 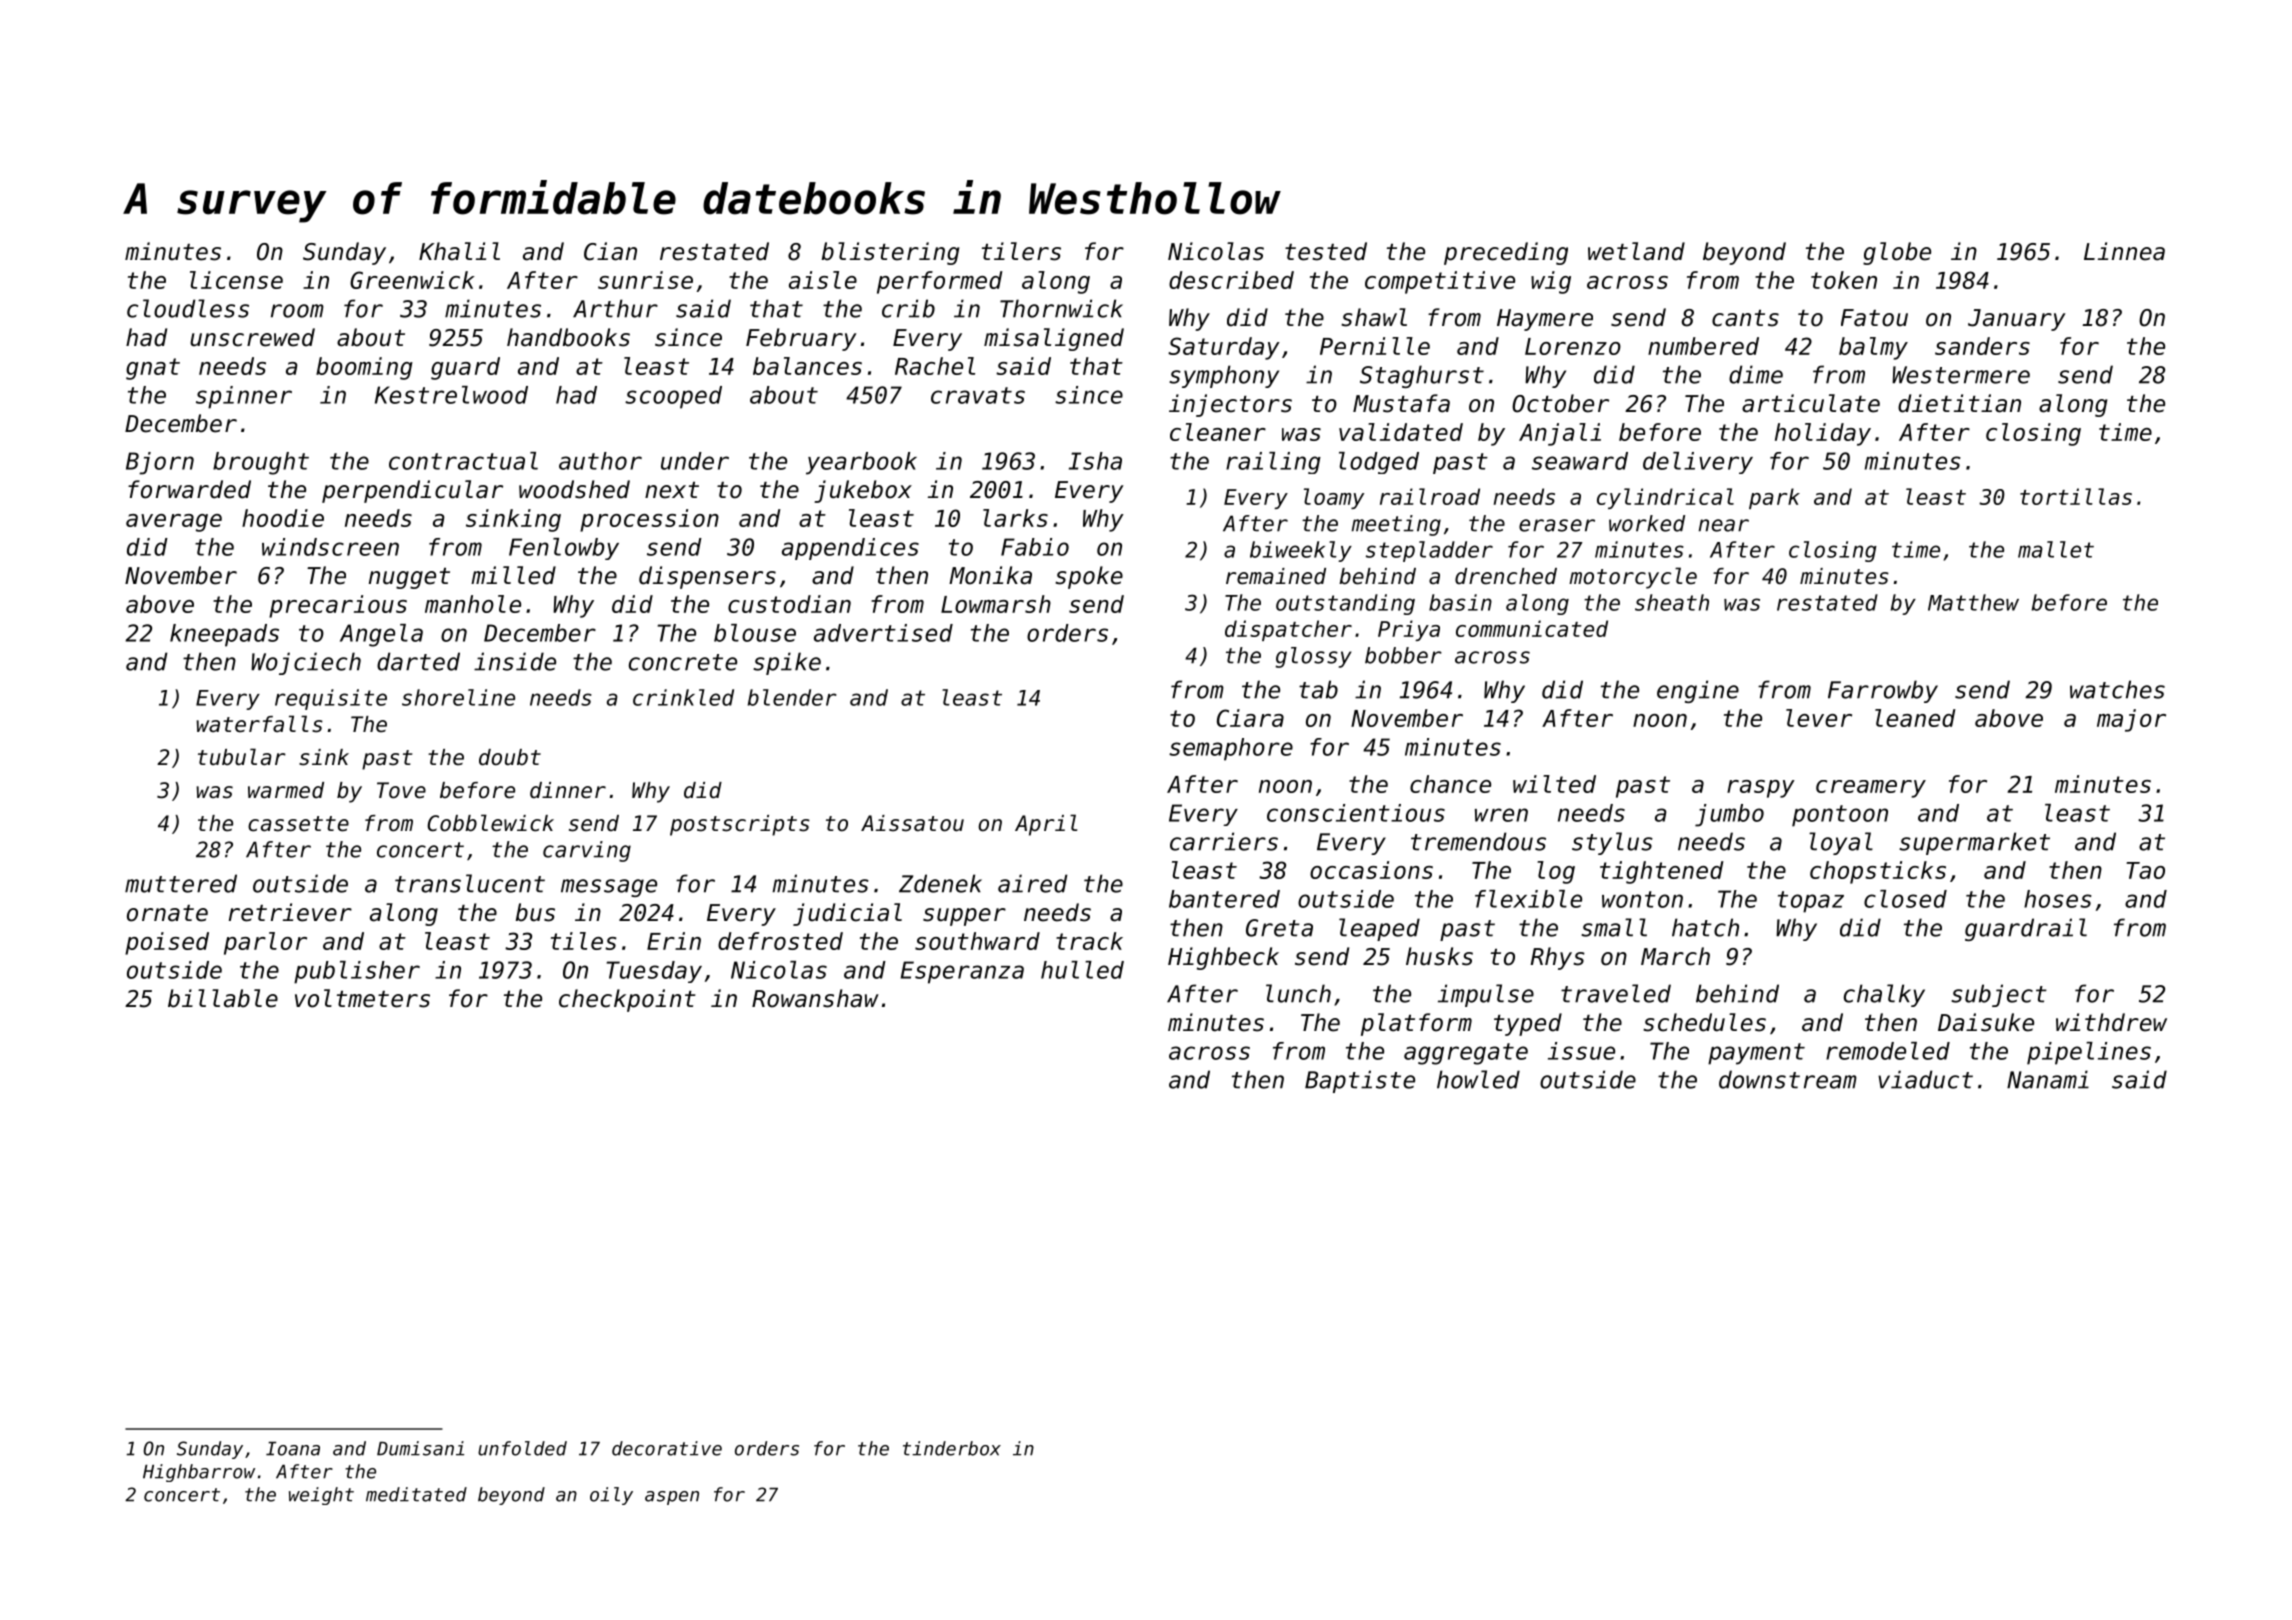 What do you see at coordinates (1360, 1081) in the image?
I see `Baptiste` at bounding box center [1360, 1081].
